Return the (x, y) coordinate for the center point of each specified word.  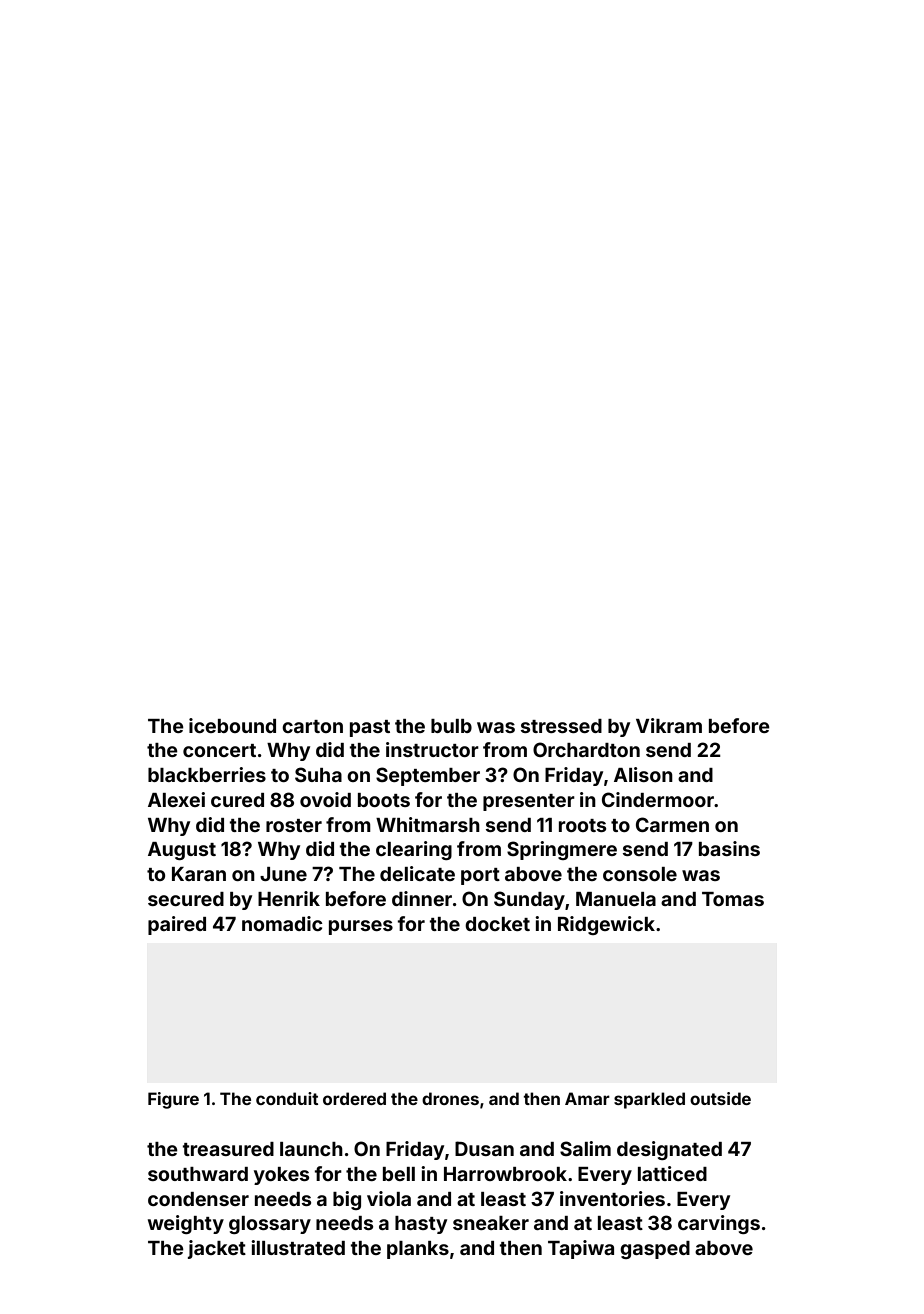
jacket (217, 1249)
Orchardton (586, 749)
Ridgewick (606, 925)
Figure (173, 1100)
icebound (232, 725)
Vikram (669, 725)
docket (497, 924)
